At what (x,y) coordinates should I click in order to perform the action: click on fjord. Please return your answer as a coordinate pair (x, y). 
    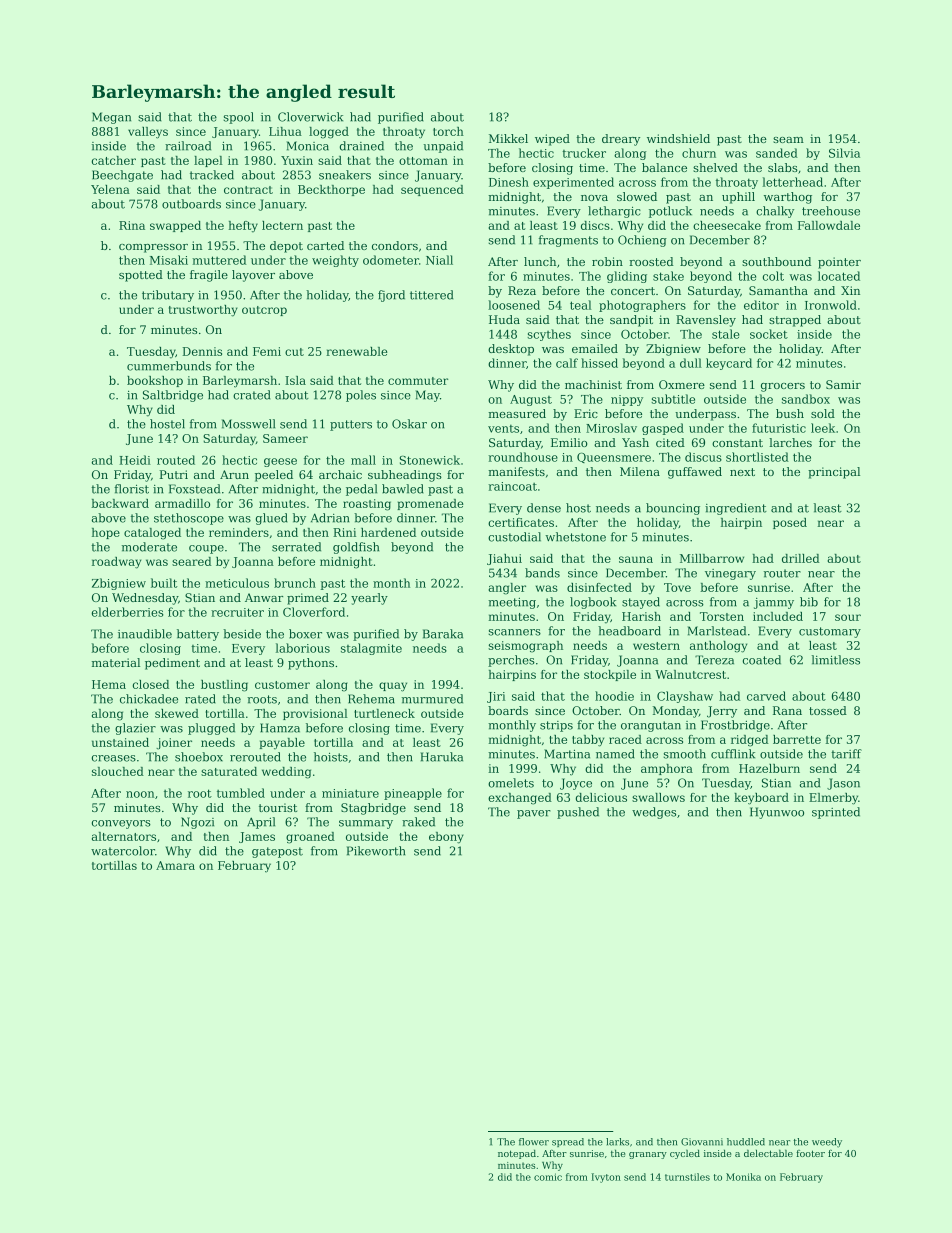
    Looking at the image, I should click on (391, 296).
